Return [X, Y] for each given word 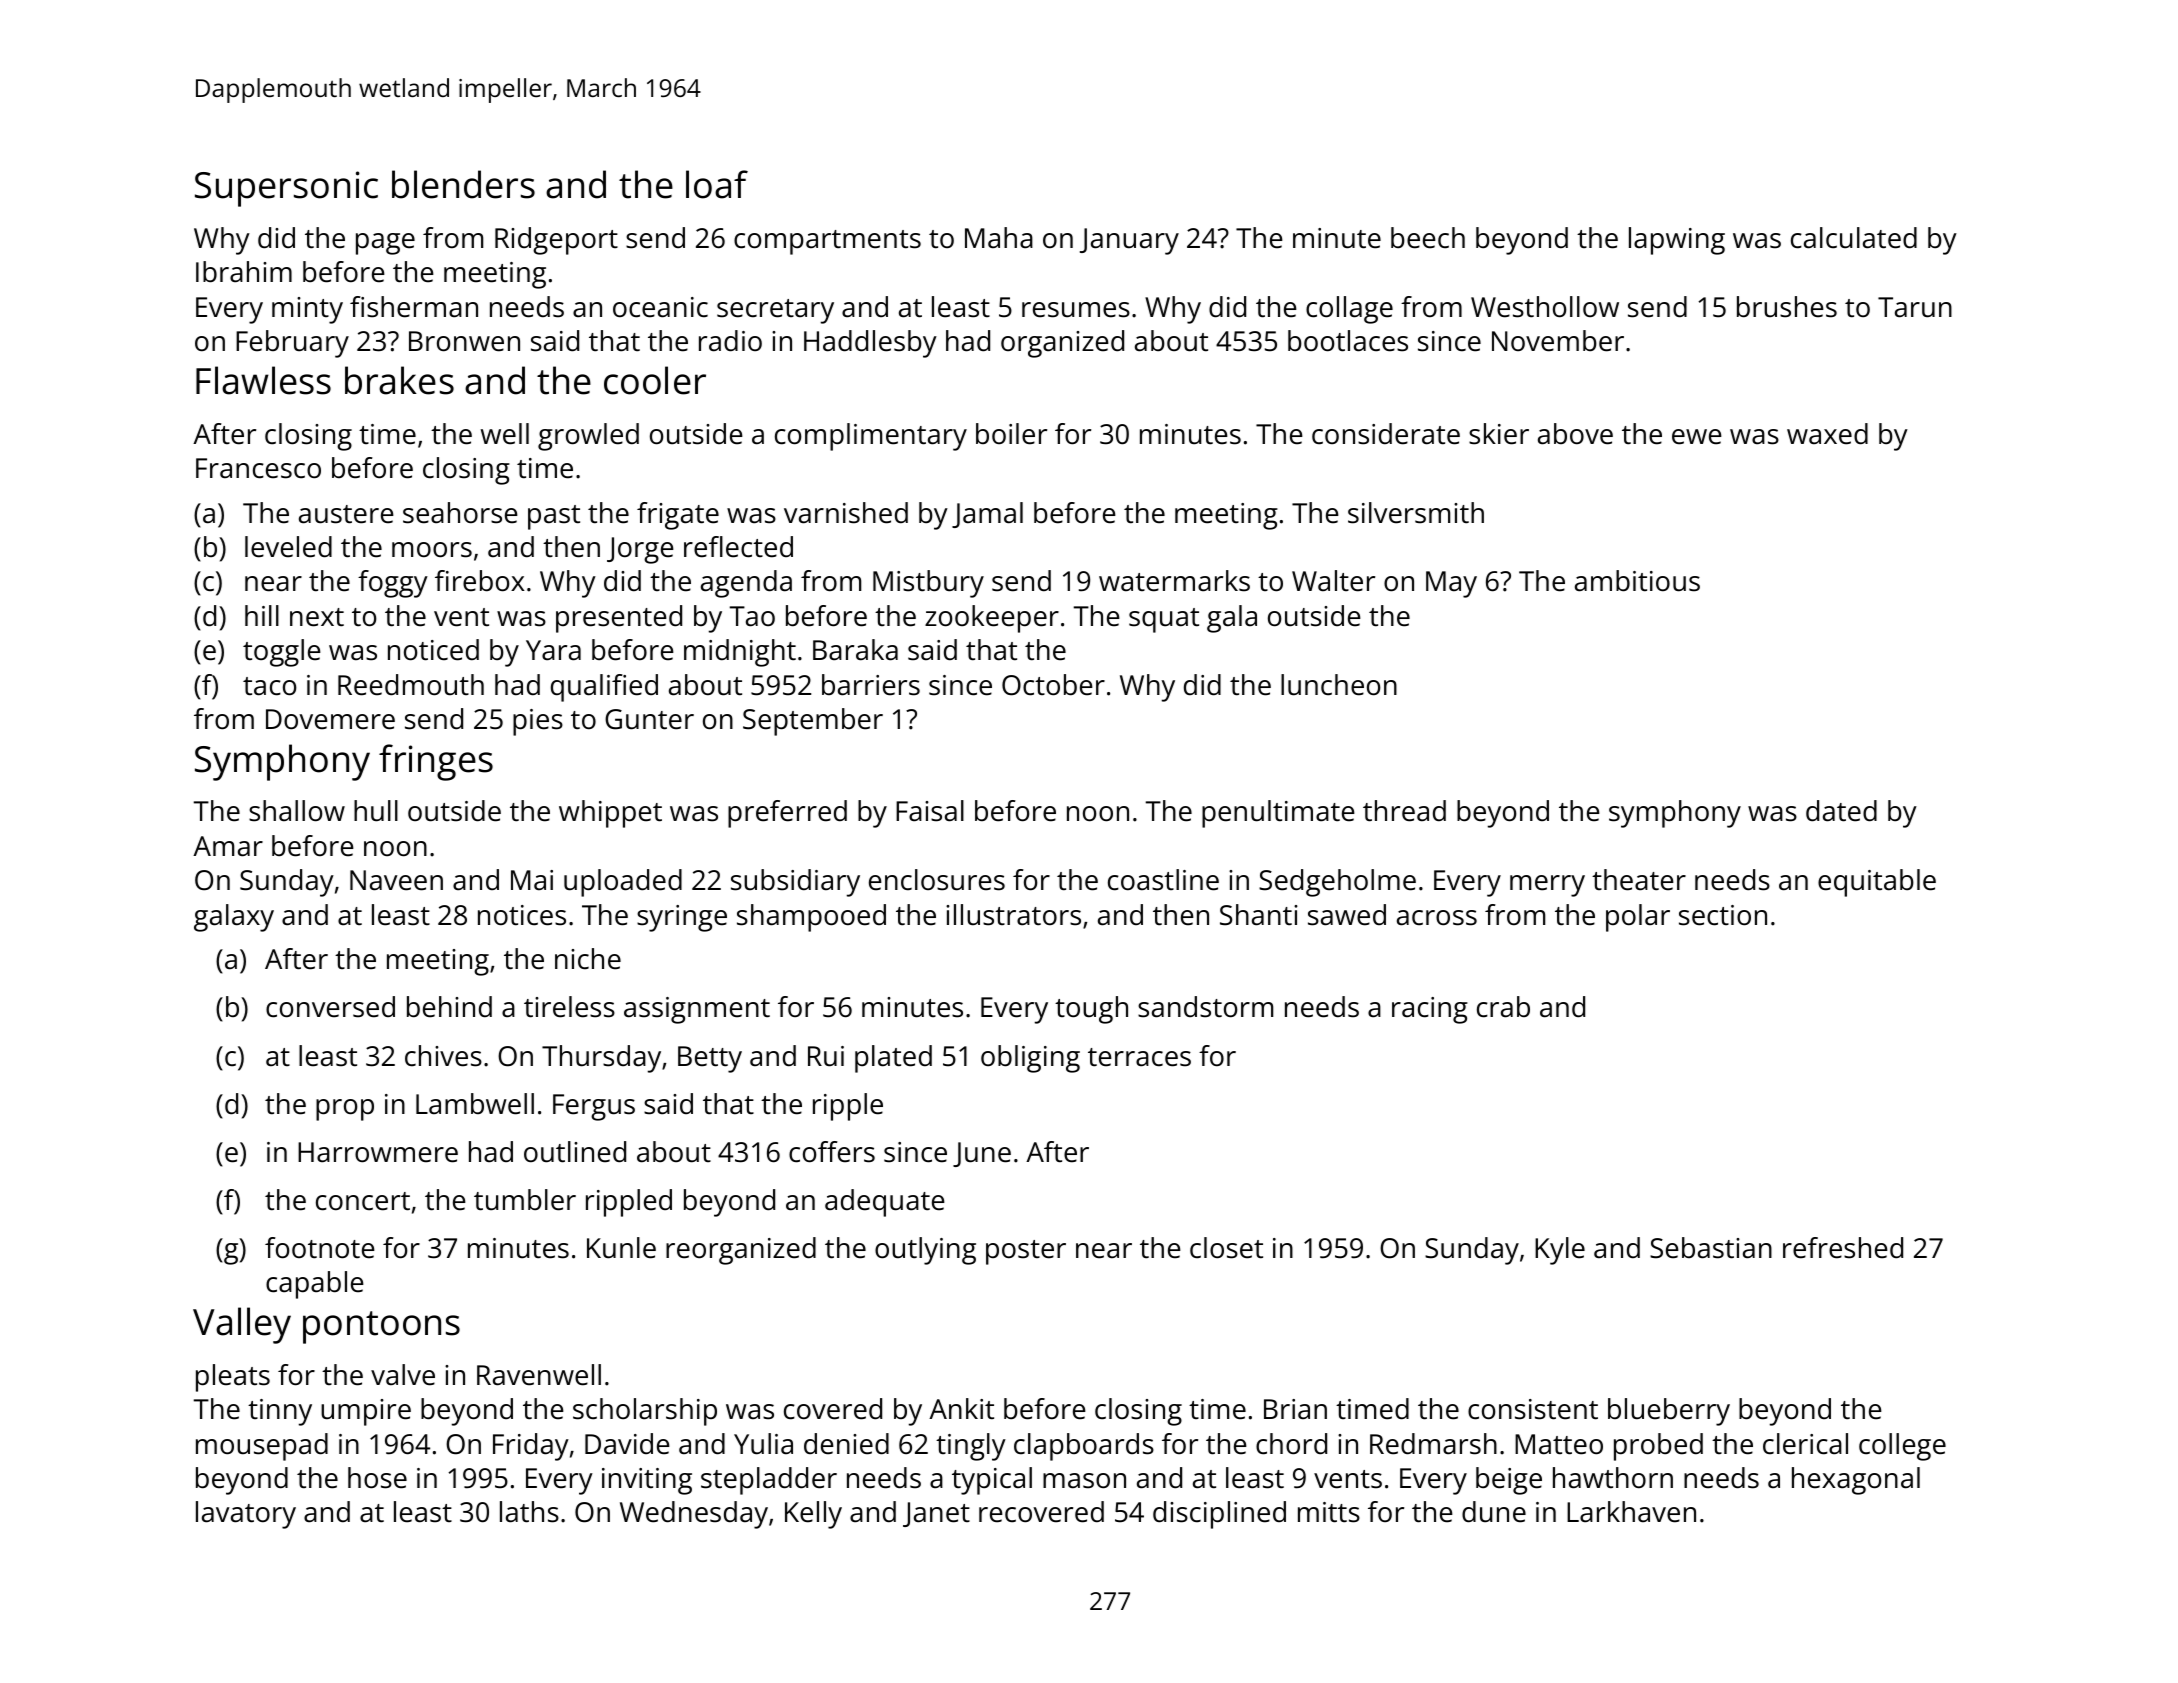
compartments [827, 242]
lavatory [246, 1515]
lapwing [1677, 241]
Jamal [987, 515]
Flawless [263, 380]
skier [1499, 434]
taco [270, 686]
